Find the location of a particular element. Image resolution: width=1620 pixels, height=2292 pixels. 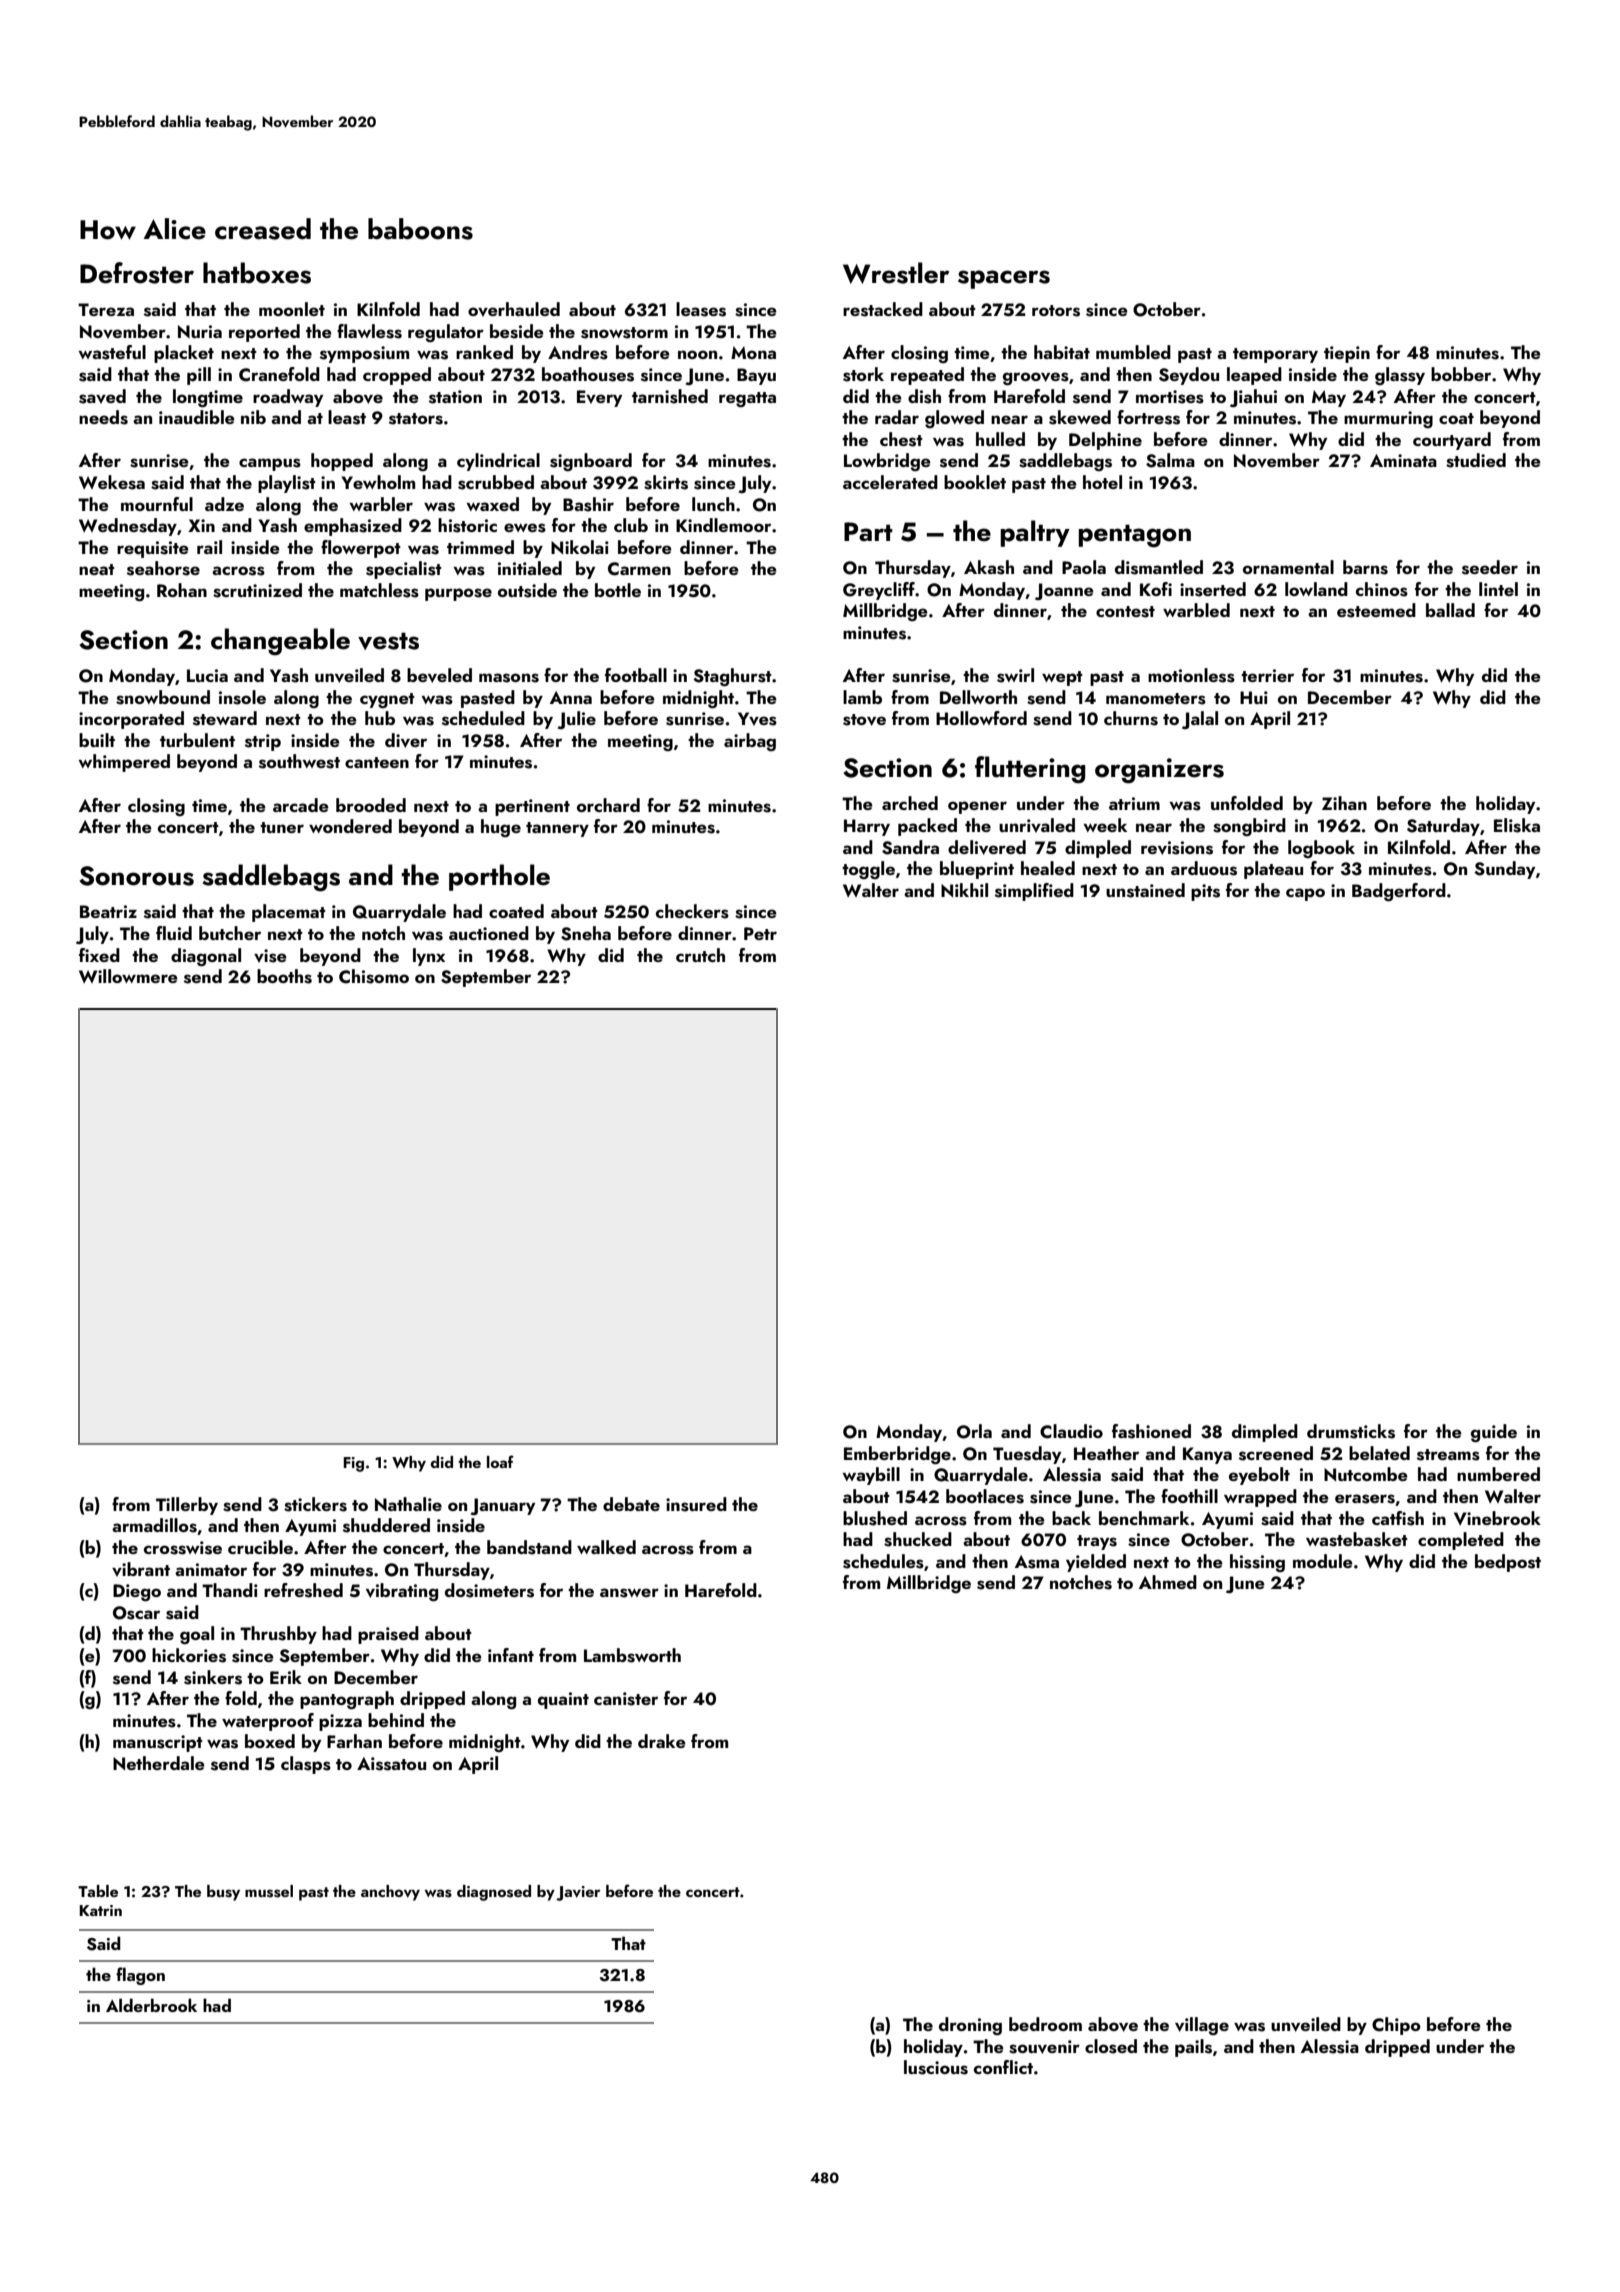

Chipo is located at coordinates (1396, 2026).
